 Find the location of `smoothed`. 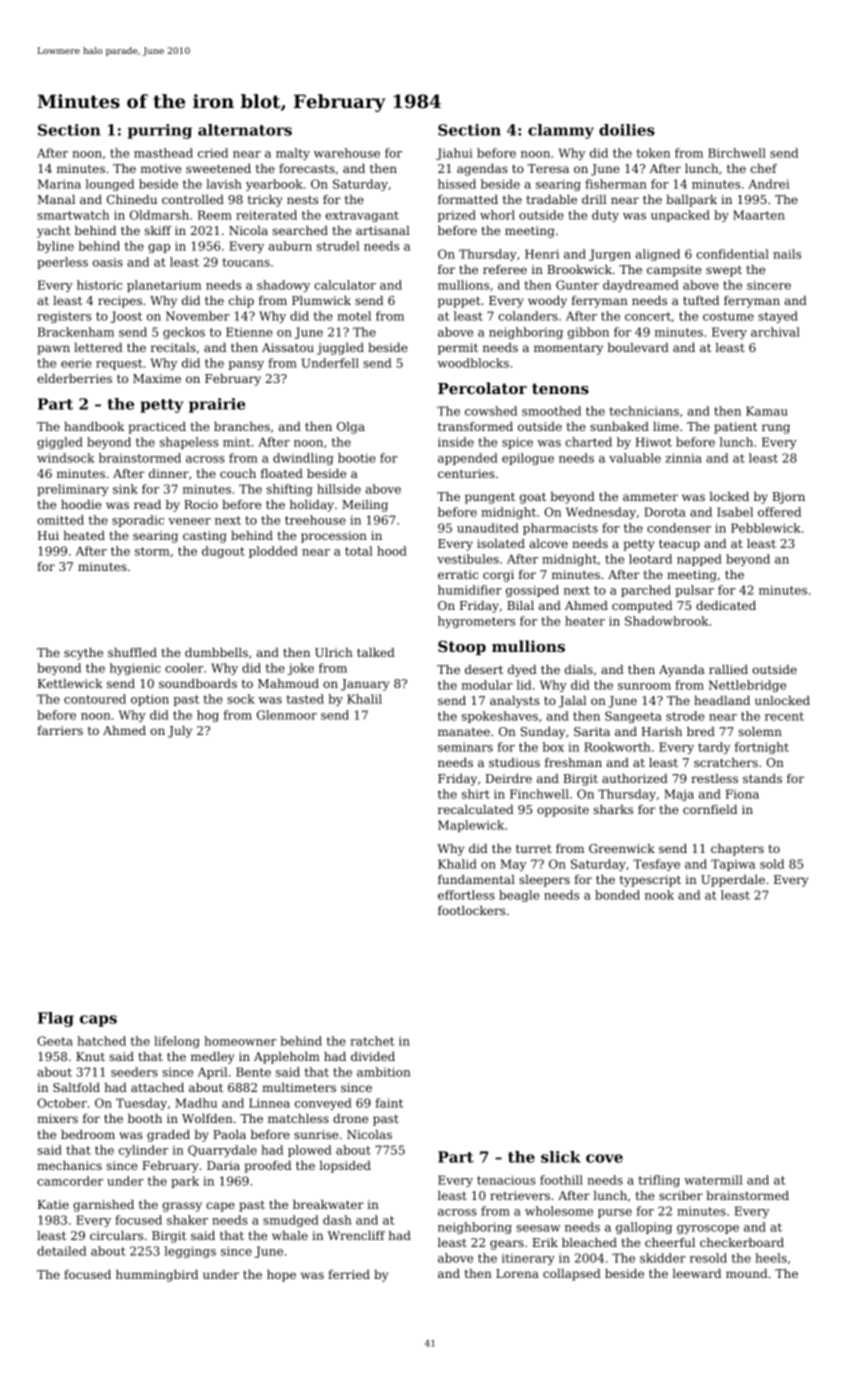

smoothed is located at coordinates (551, 411).
